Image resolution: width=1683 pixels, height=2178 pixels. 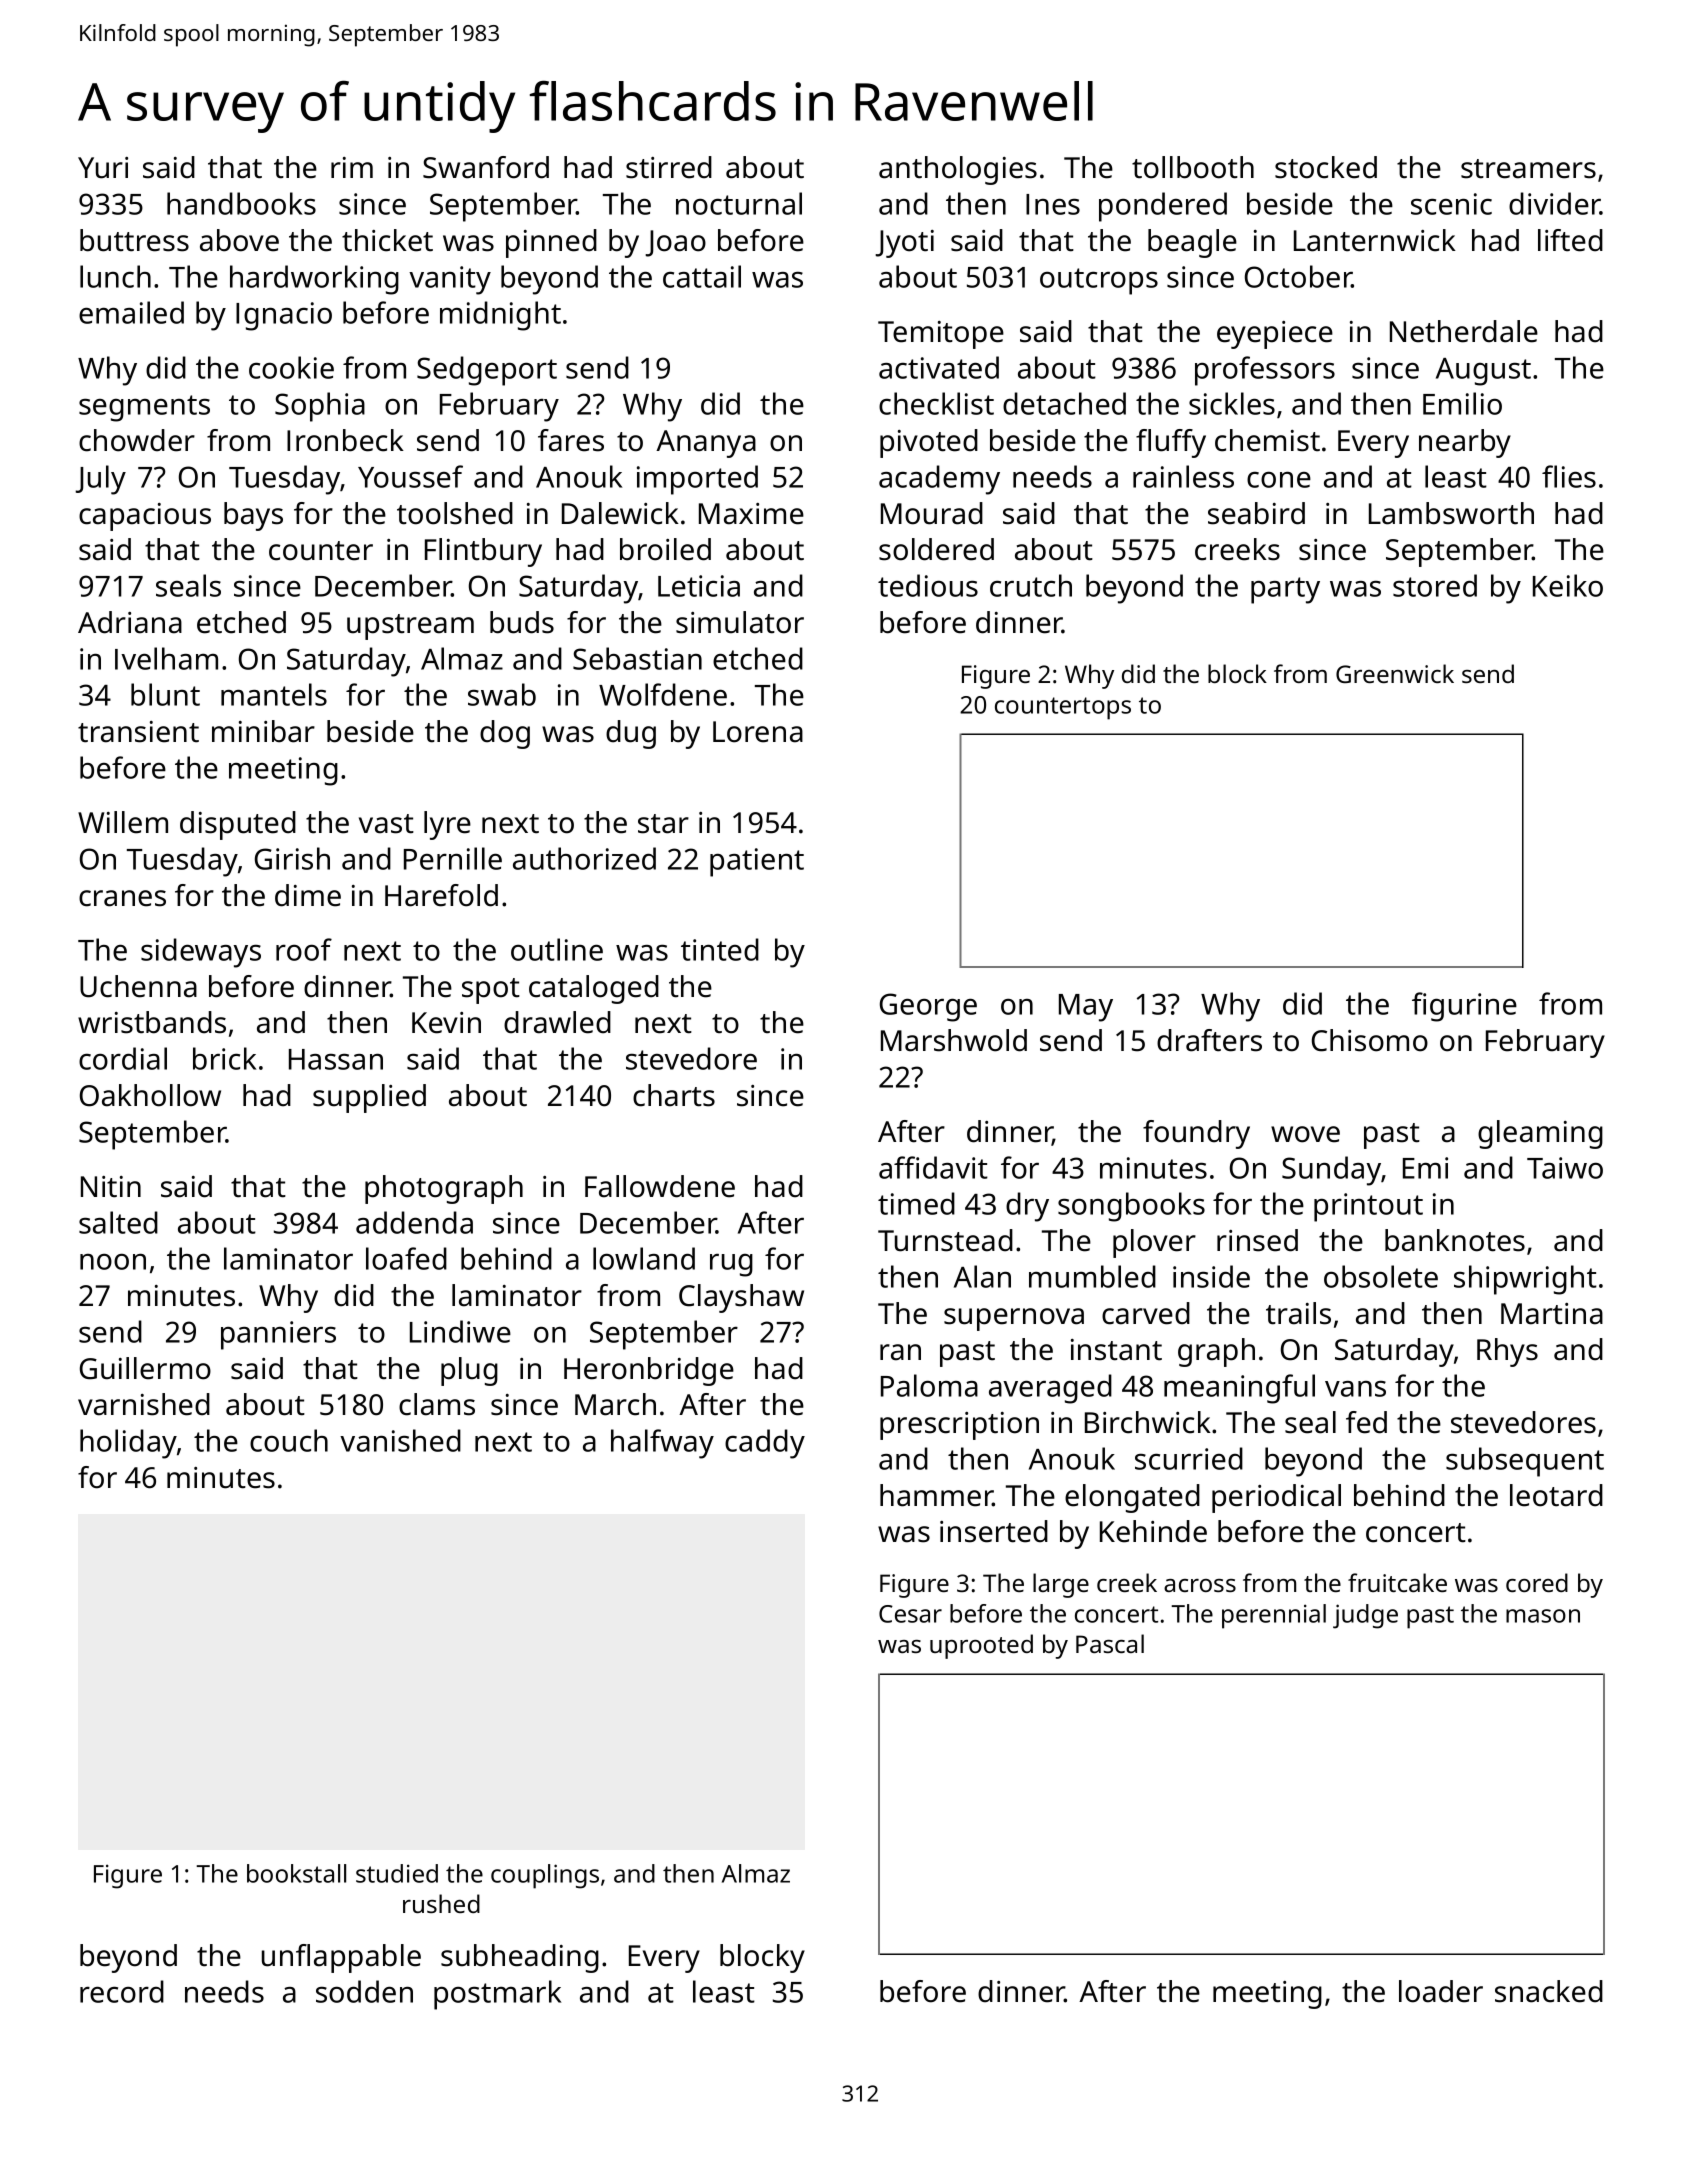 What do you see at coordinates (308, 895) in the image?
I see `dime` at bounding box center [308, 895].
